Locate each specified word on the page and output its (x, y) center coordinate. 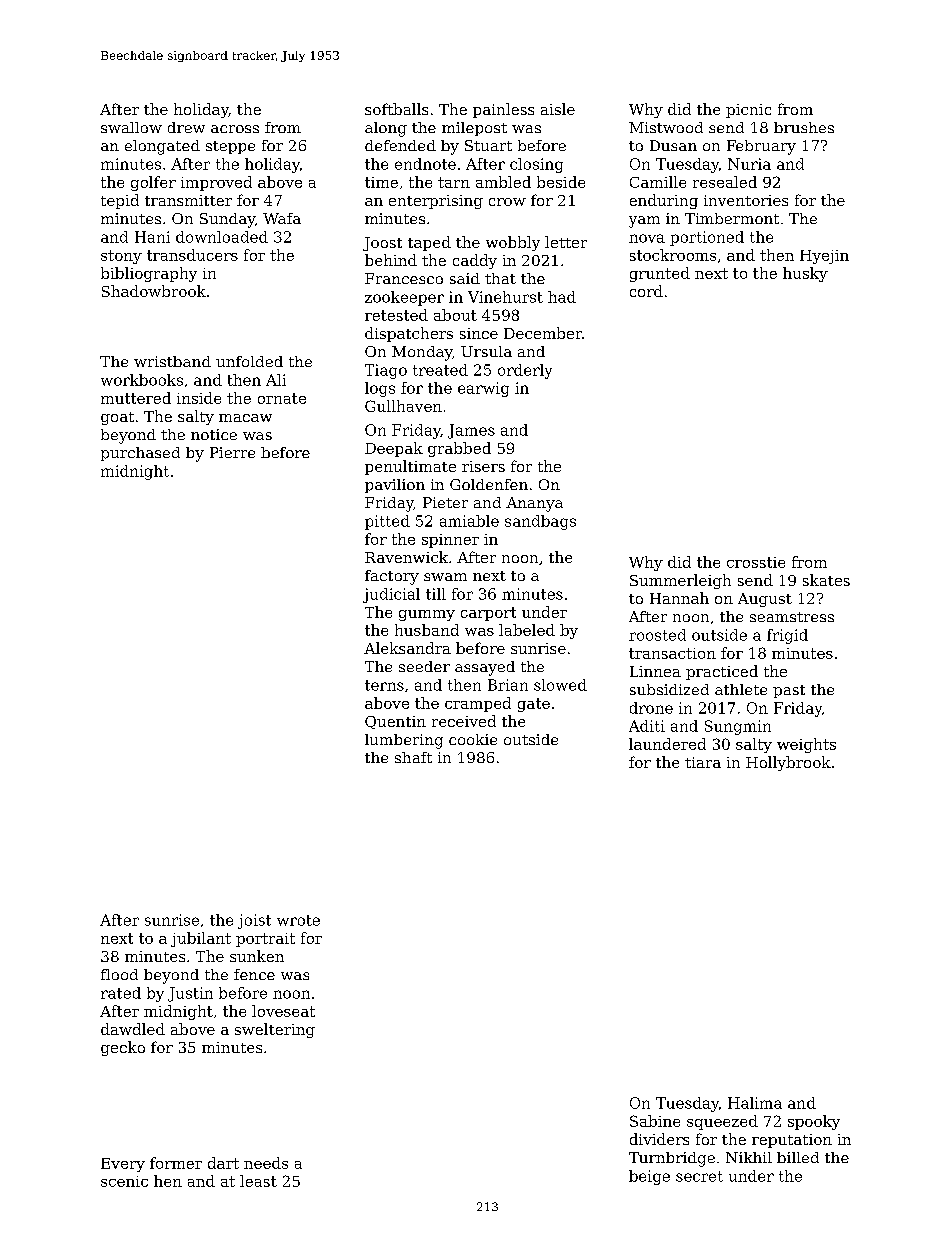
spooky (814, 1122)
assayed (485, 668)
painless (503, 110)
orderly (525, 371)
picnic (748, 111)
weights (806, 745)
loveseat (283, 1011)
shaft (413, 757)
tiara (703, 762)
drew (186, 127)
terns (384, 685)
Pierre (232, 452)
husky (805, 274)
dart (223, 1163)
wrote (298, 920)
